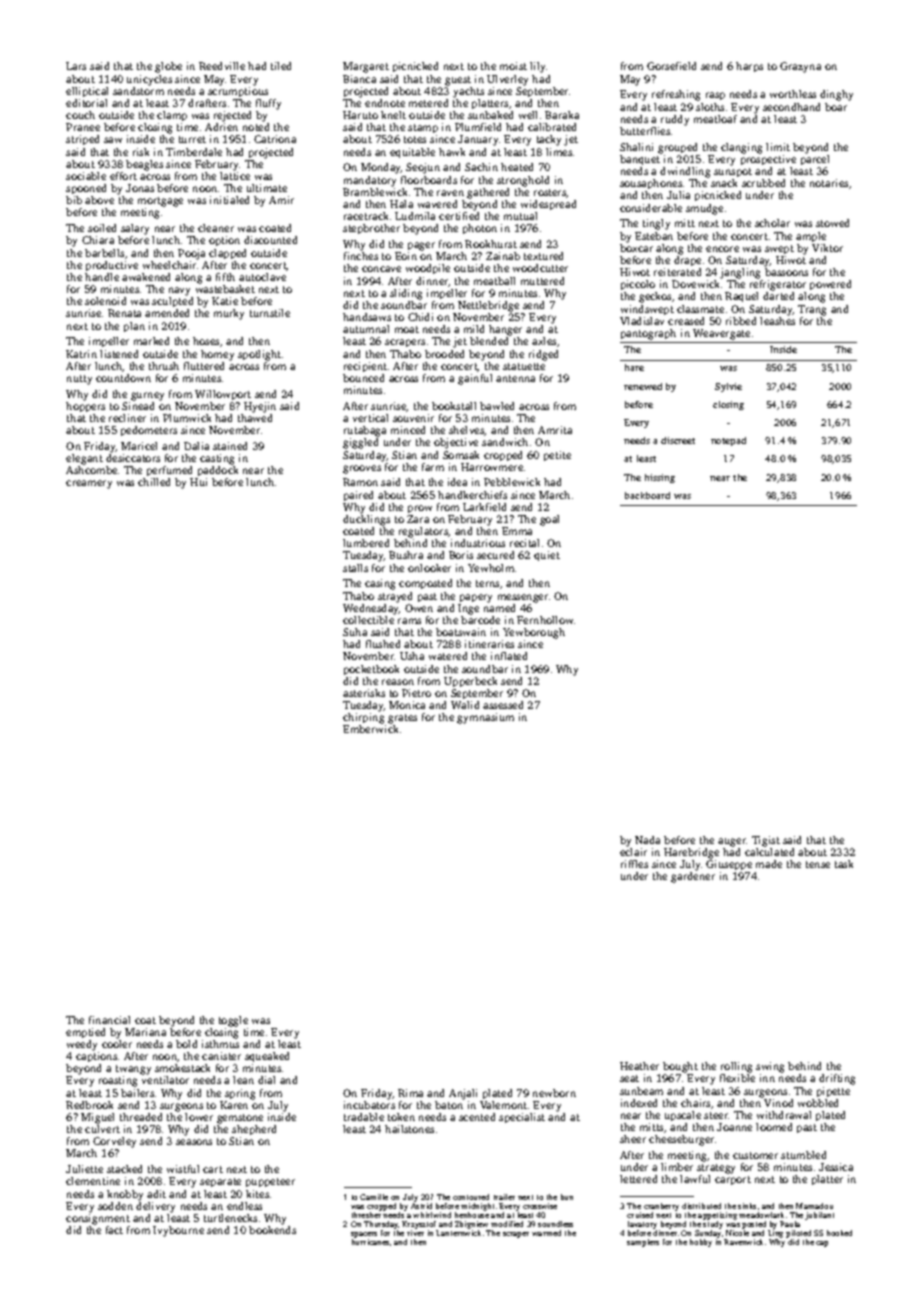 The width and height of the image is (924, 1308). I want to click on notepad, so click(728, 441).
